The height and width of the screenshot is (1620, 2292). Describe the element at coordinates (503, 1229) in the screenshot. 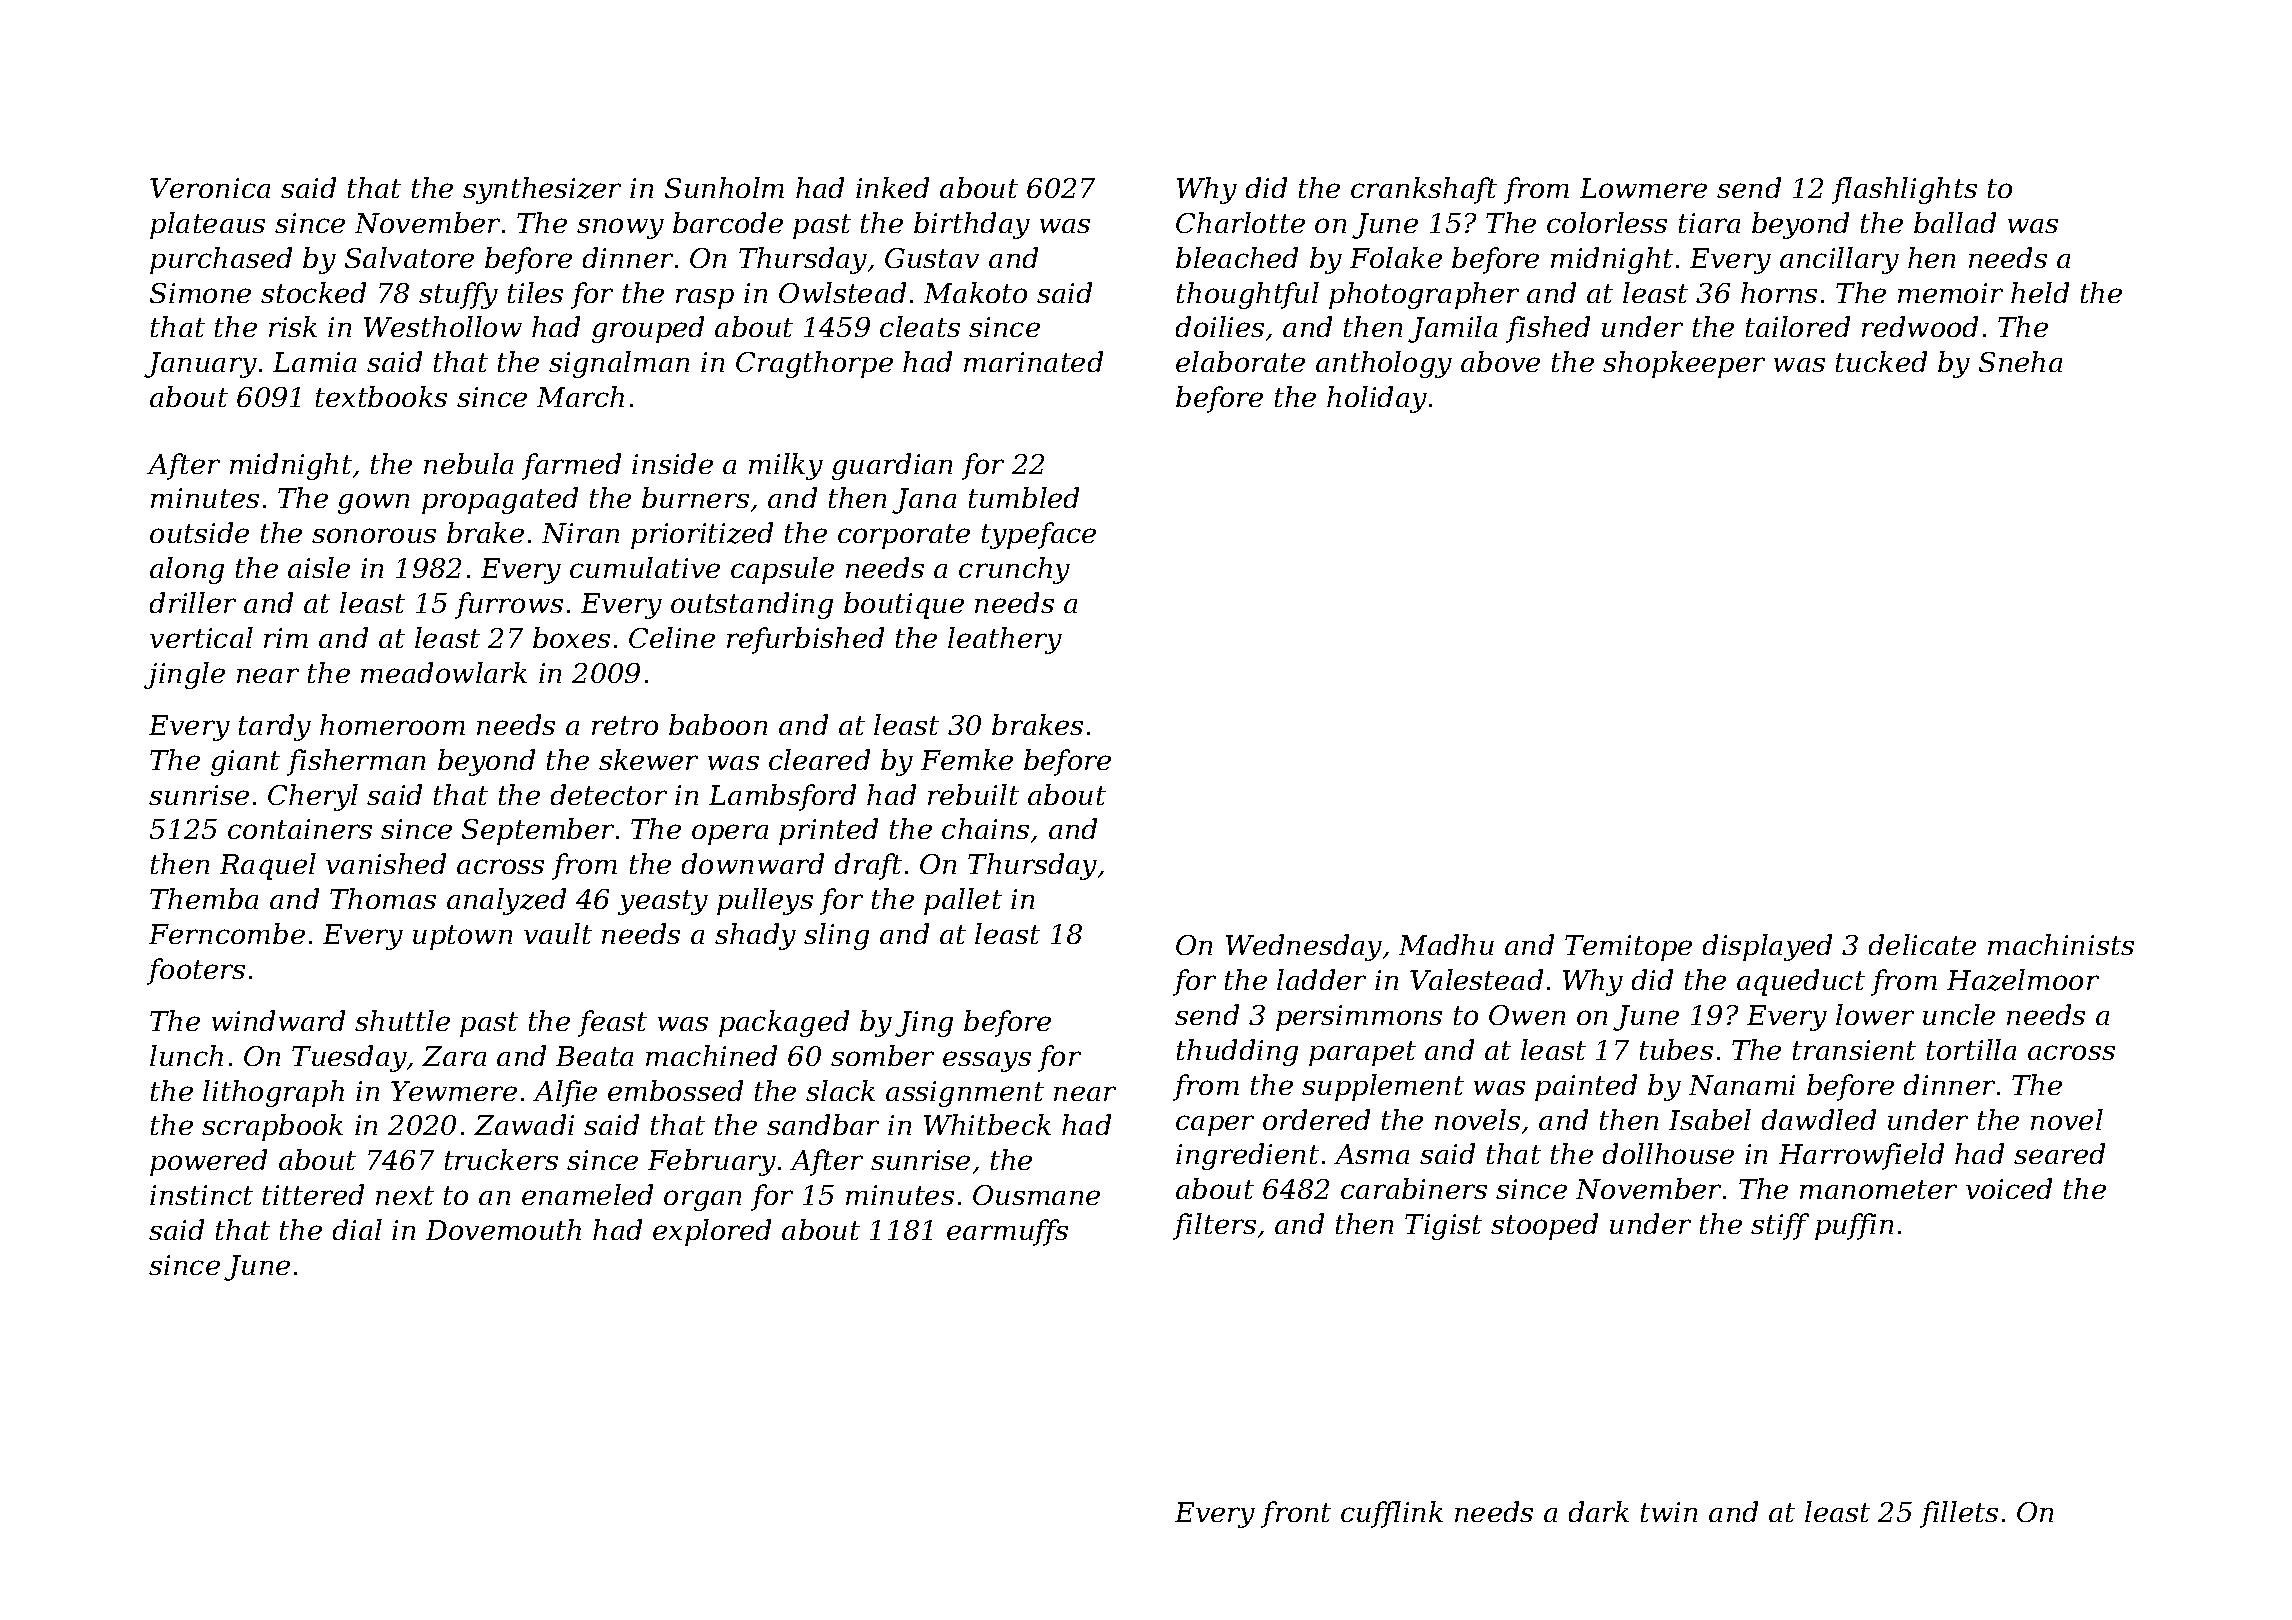

I see `Dovemouth` at that location.
